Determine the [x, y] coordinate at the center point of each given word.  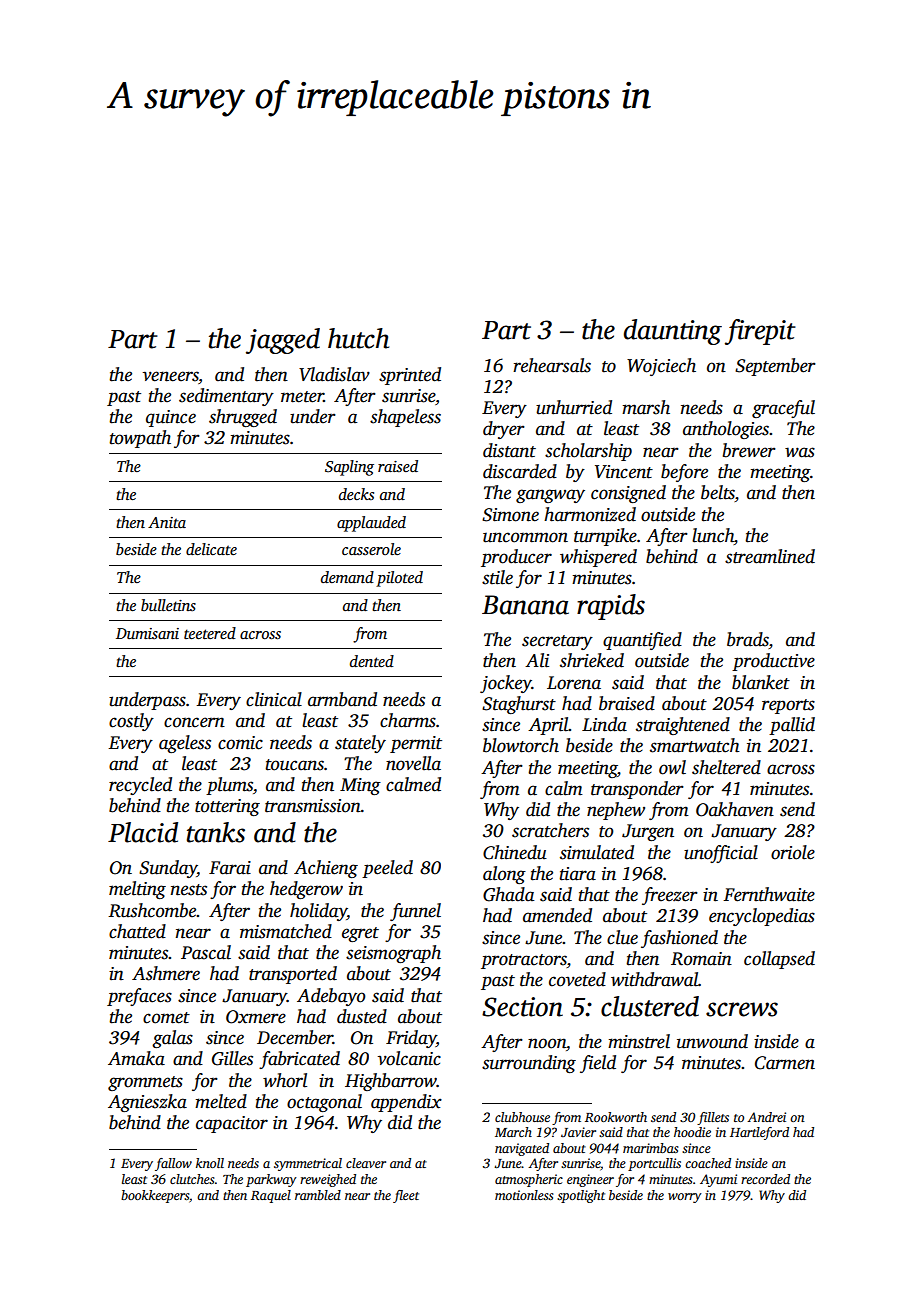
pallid [792, 726]
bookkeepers [155, 1196]
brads [748, 640]
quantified [642, 641]
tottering [227, 807]
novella [413, 763]
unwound [712, 1041]
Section [522, 1007]
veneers [171, 376]
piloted [399, 579]
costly [131, 722]
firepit [760, 332]
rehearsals [552, 365]
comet [166, 1018]
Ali [537, 660]
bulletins [168, 605]
